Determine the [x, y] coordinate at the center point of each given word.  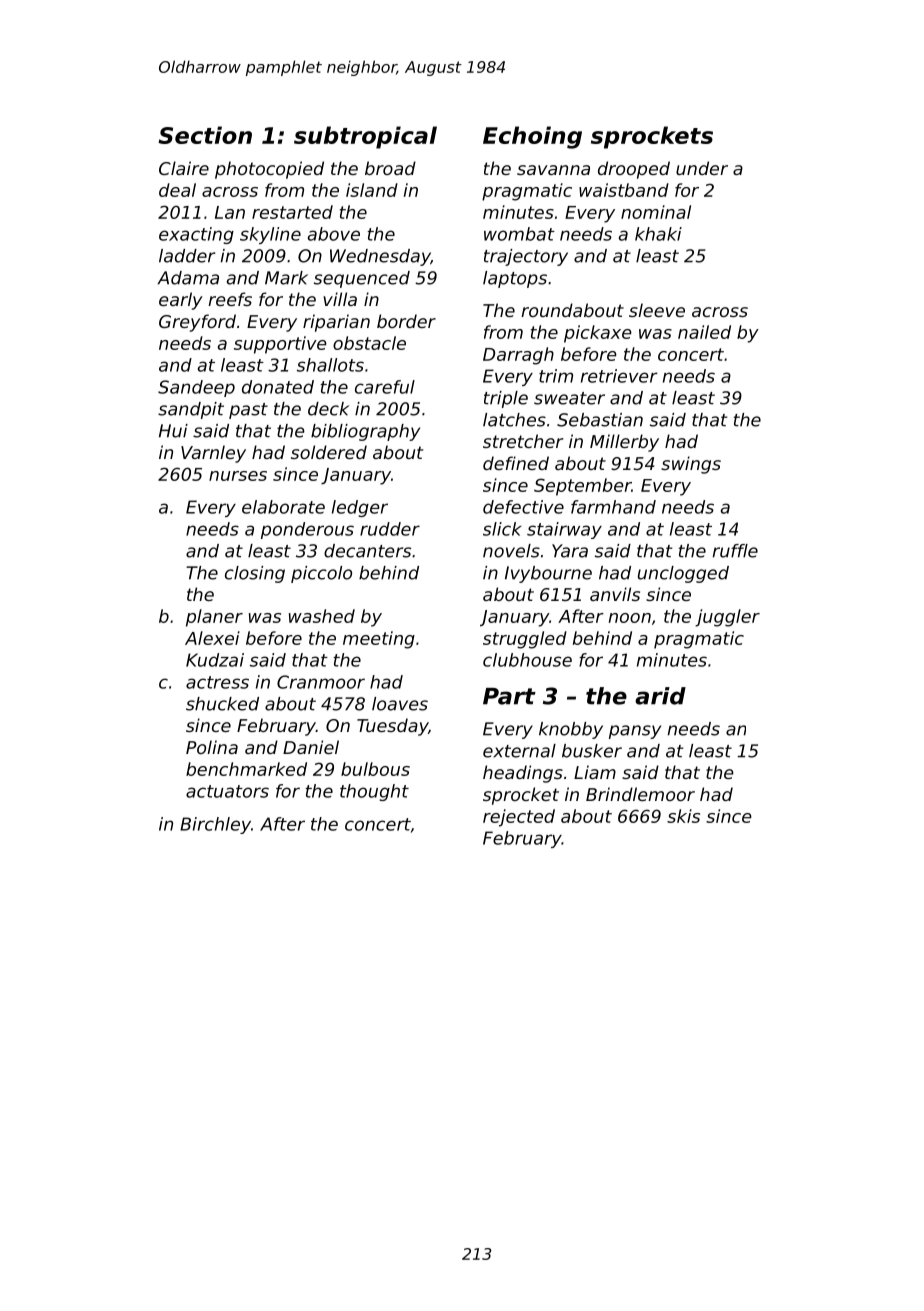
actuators [227, 791]
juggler [727, 618]
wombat [519, 234]
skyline [270, 235]
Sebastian [600, 420]
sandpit [191, 410]
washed [322, 616]
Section [205, 135]
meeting [379, 640]
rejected [519, 818]
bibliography [365, 432]
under [702, 168]
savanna [553, 170]
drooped [634, 170]
